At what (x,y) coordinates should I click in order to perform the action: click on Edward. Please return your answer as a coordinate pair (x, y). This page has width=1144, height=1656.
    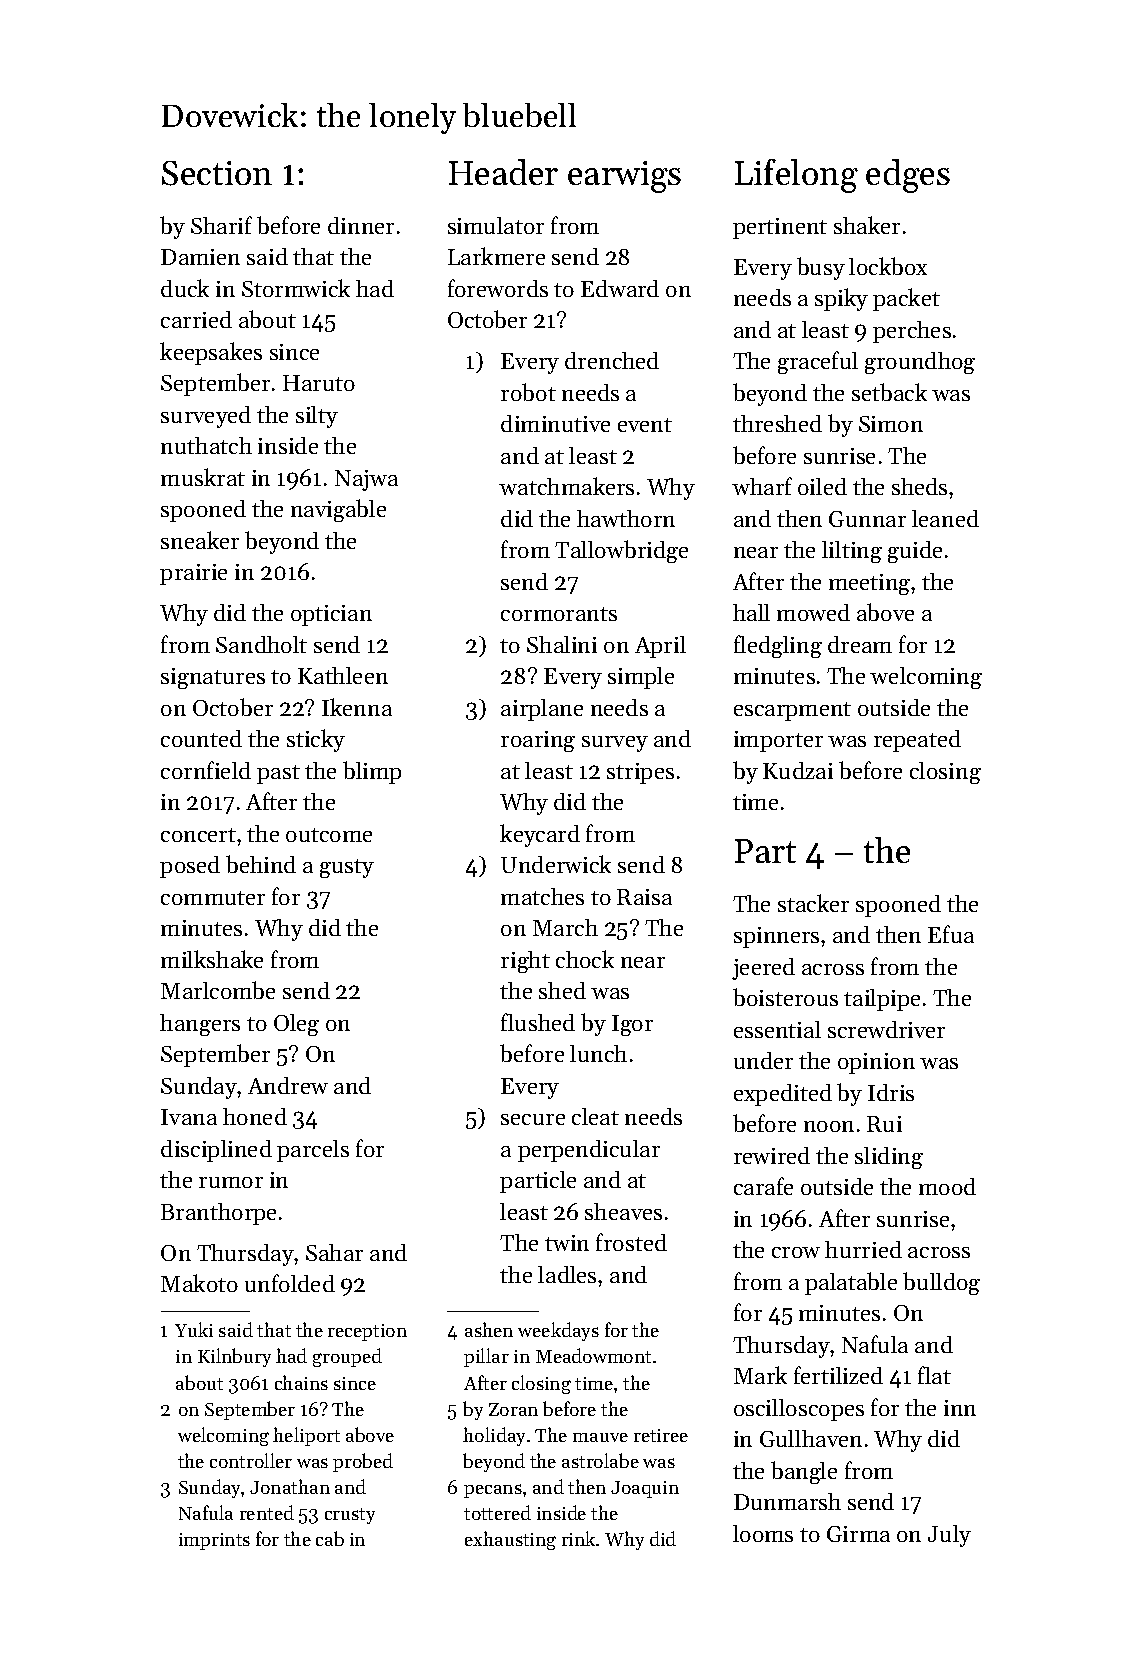
    Looking at the image, I should click on (620, 288).
